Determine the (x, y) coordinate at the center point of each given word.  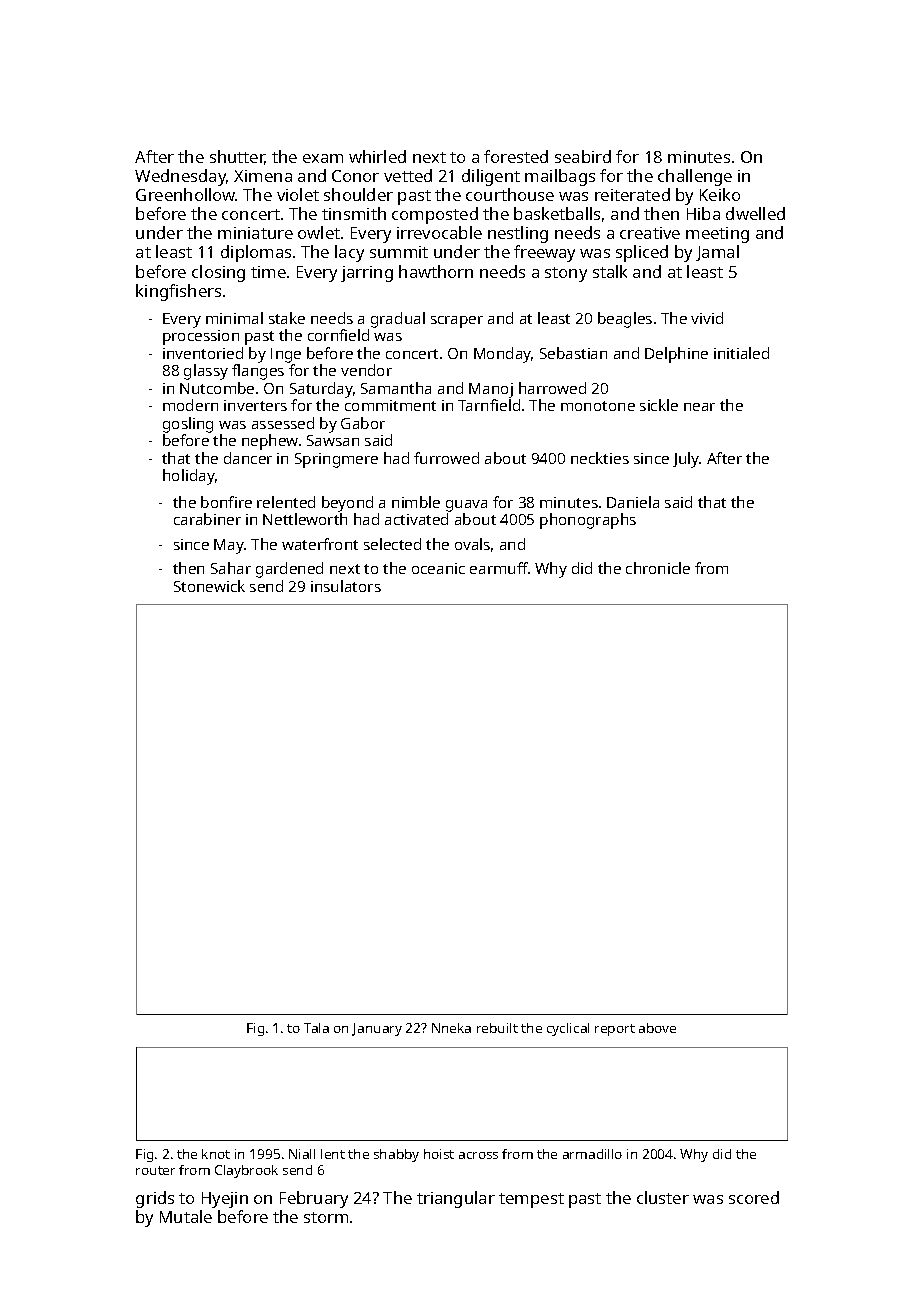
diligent (491, 177)
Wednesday (181, 177)
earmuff (499, 568)
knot (216, 1154)
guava (466, 506)
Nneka (451, 1028)
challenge (695, 177)
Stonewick (209, 586)
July (686, 460)
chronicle (658, 568)
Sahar (231, 568)
